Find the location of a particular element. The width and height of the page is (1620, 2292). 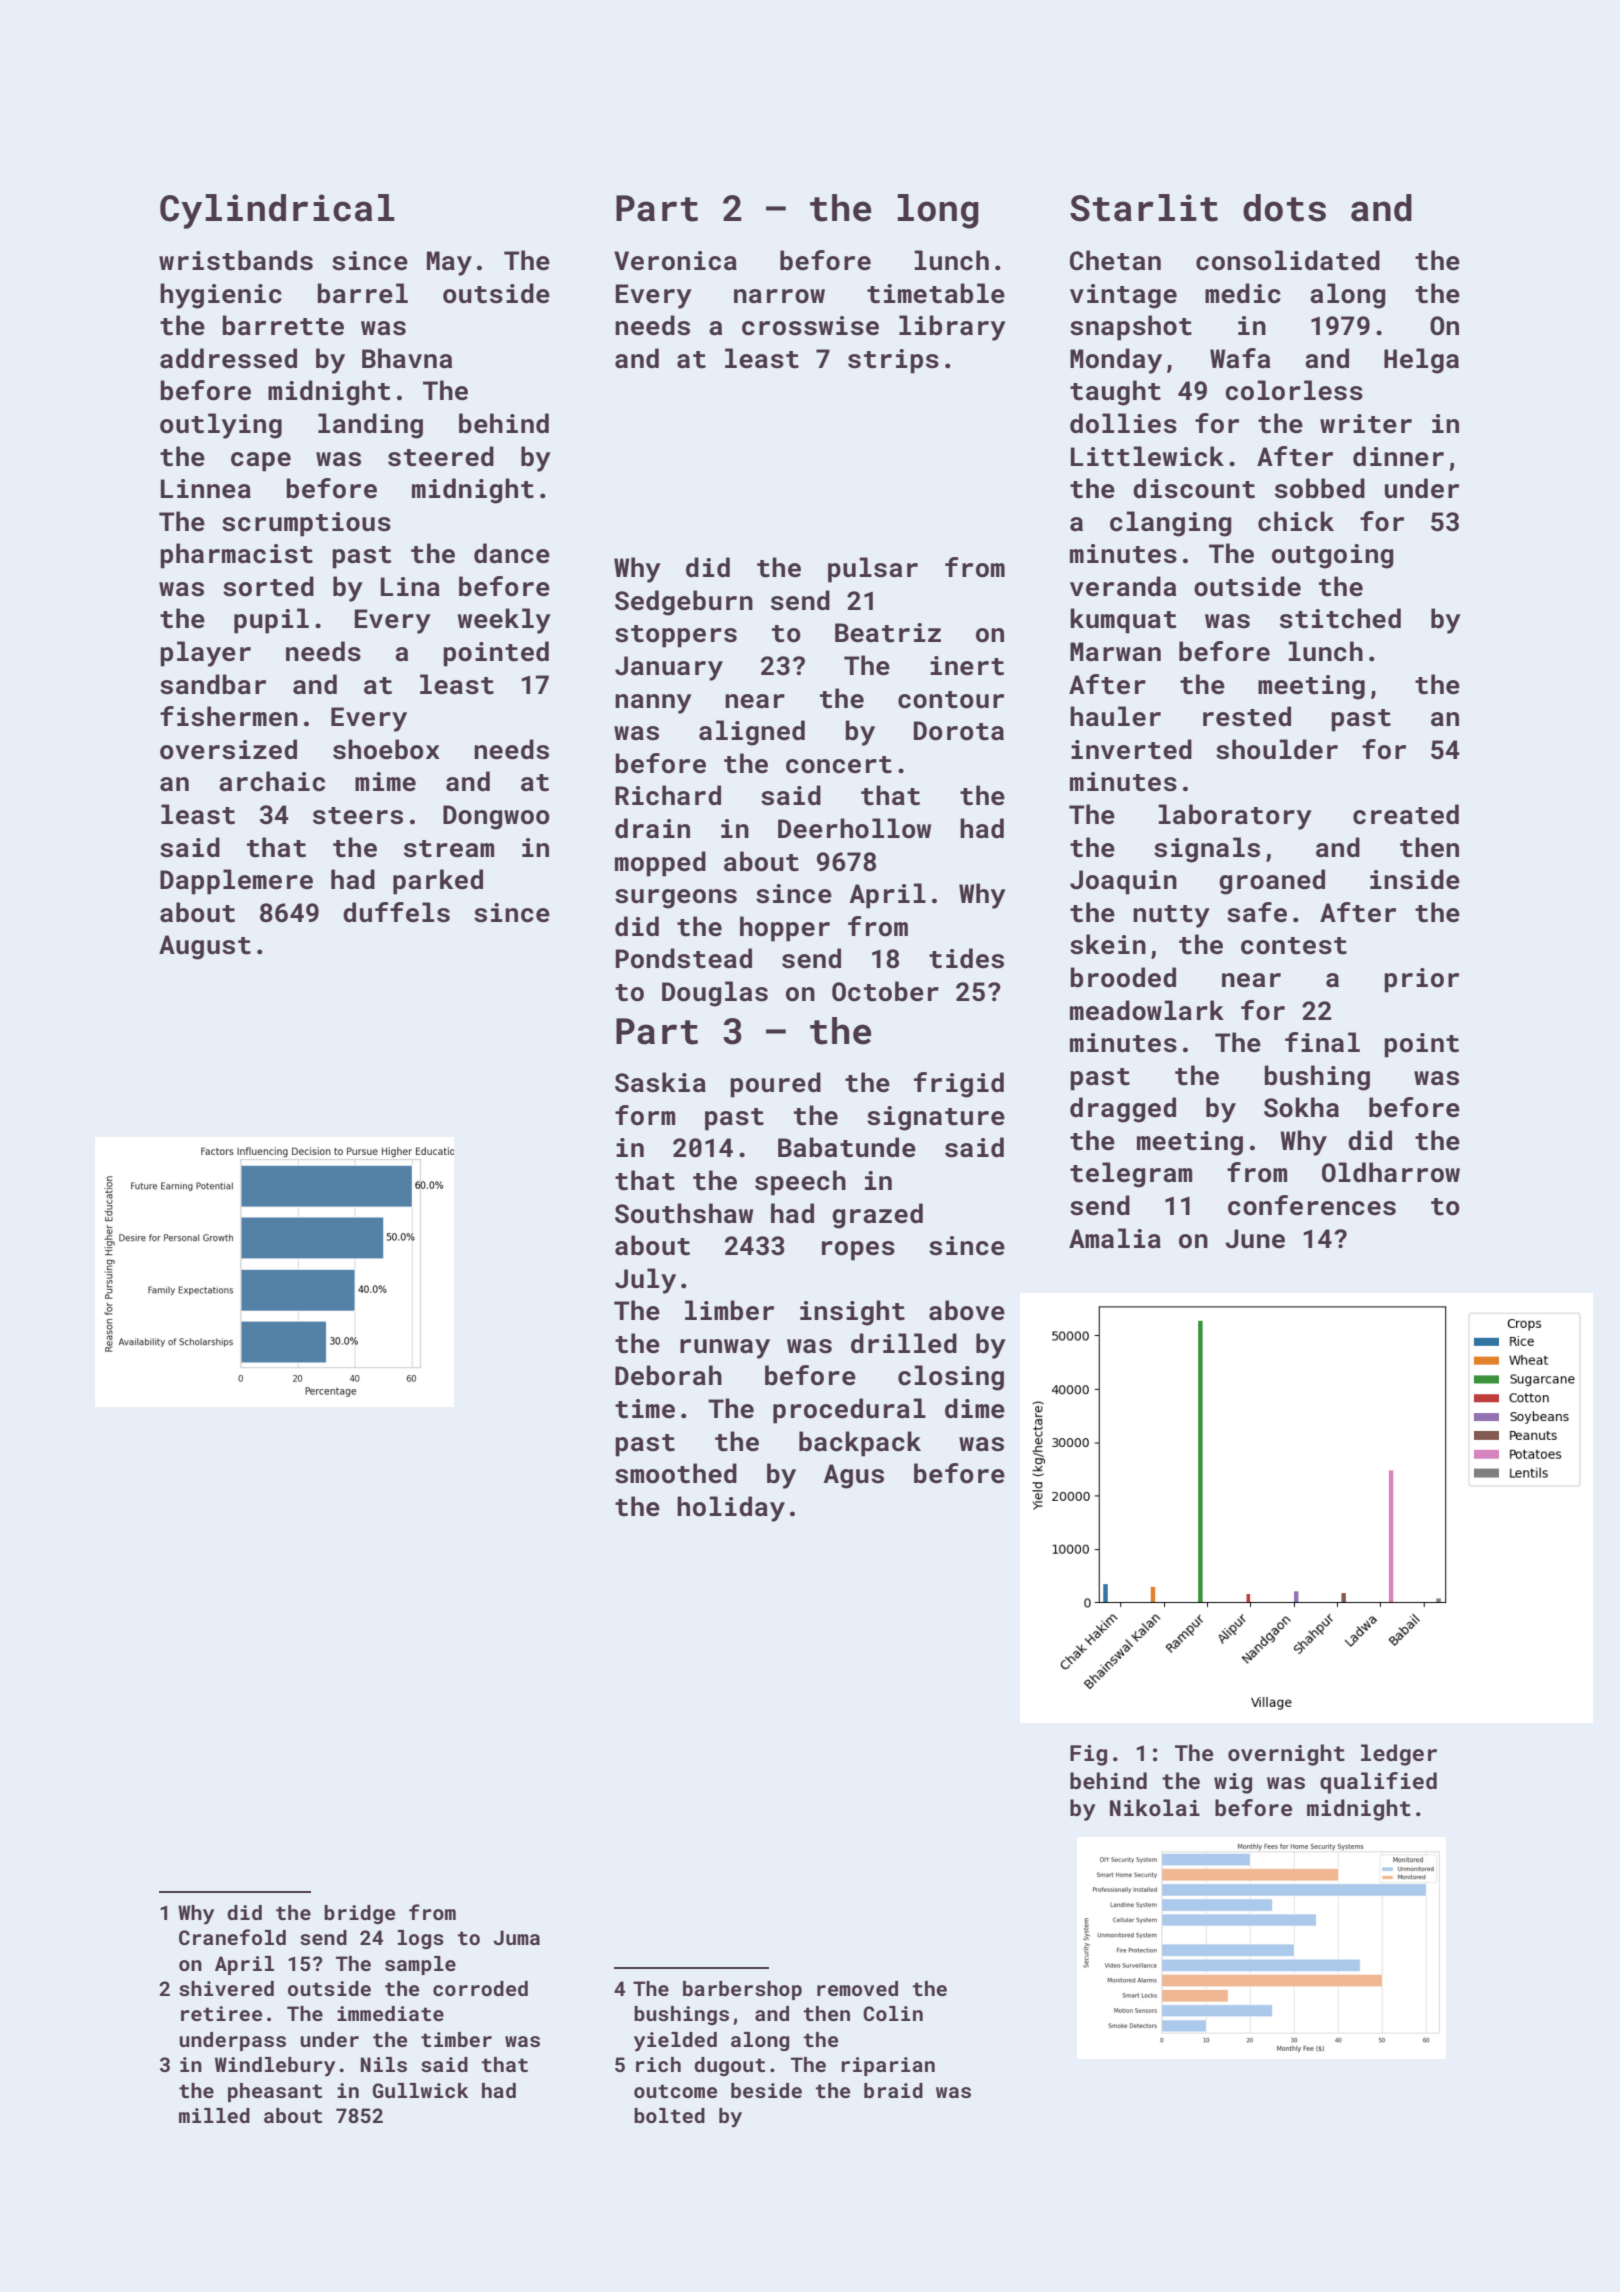

barrette is located at coordinates (283, 325).
